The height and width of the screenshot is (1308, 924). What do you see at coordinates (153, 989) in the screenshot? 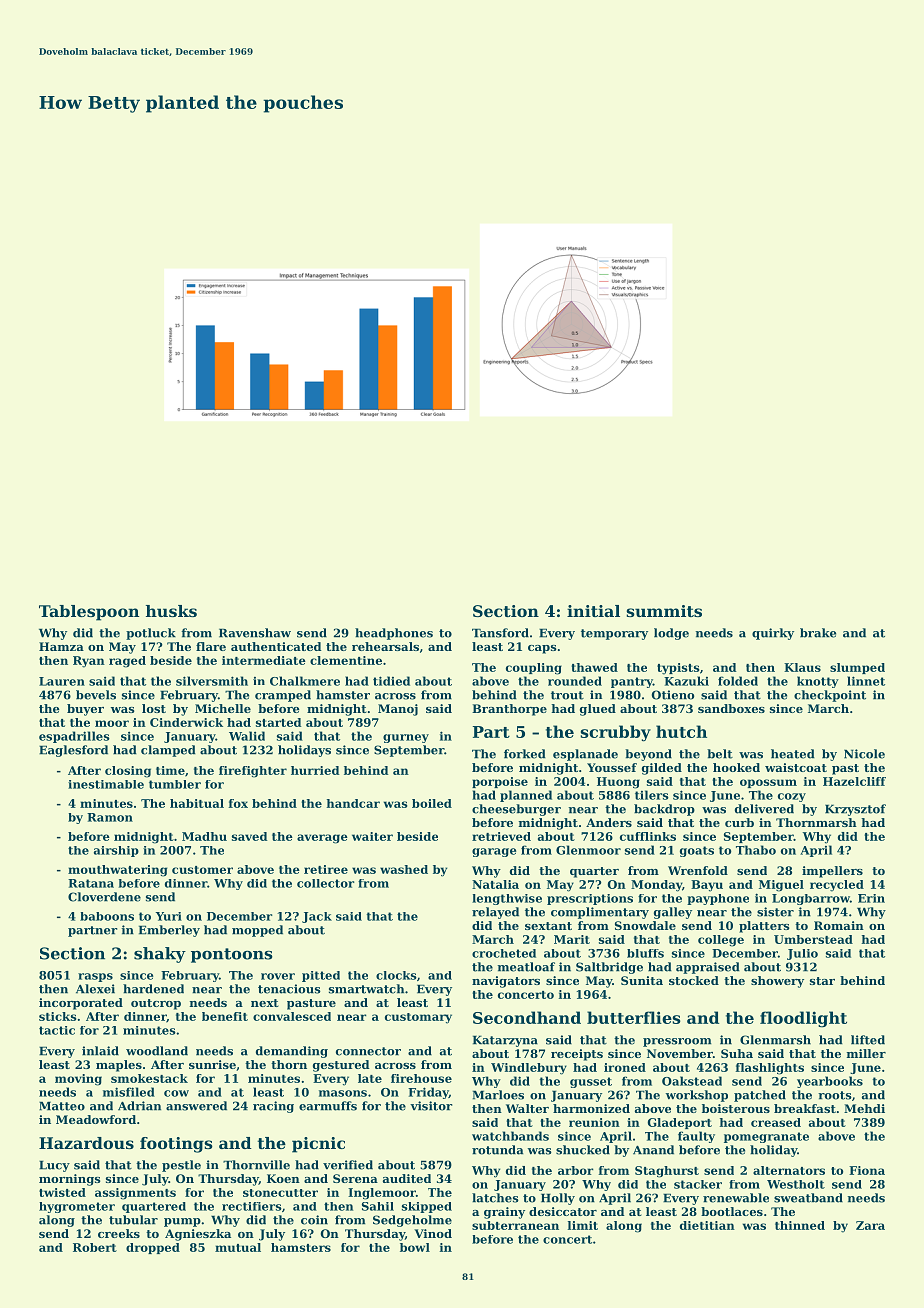
I see `hardened` at bounding box center [153, 989].
